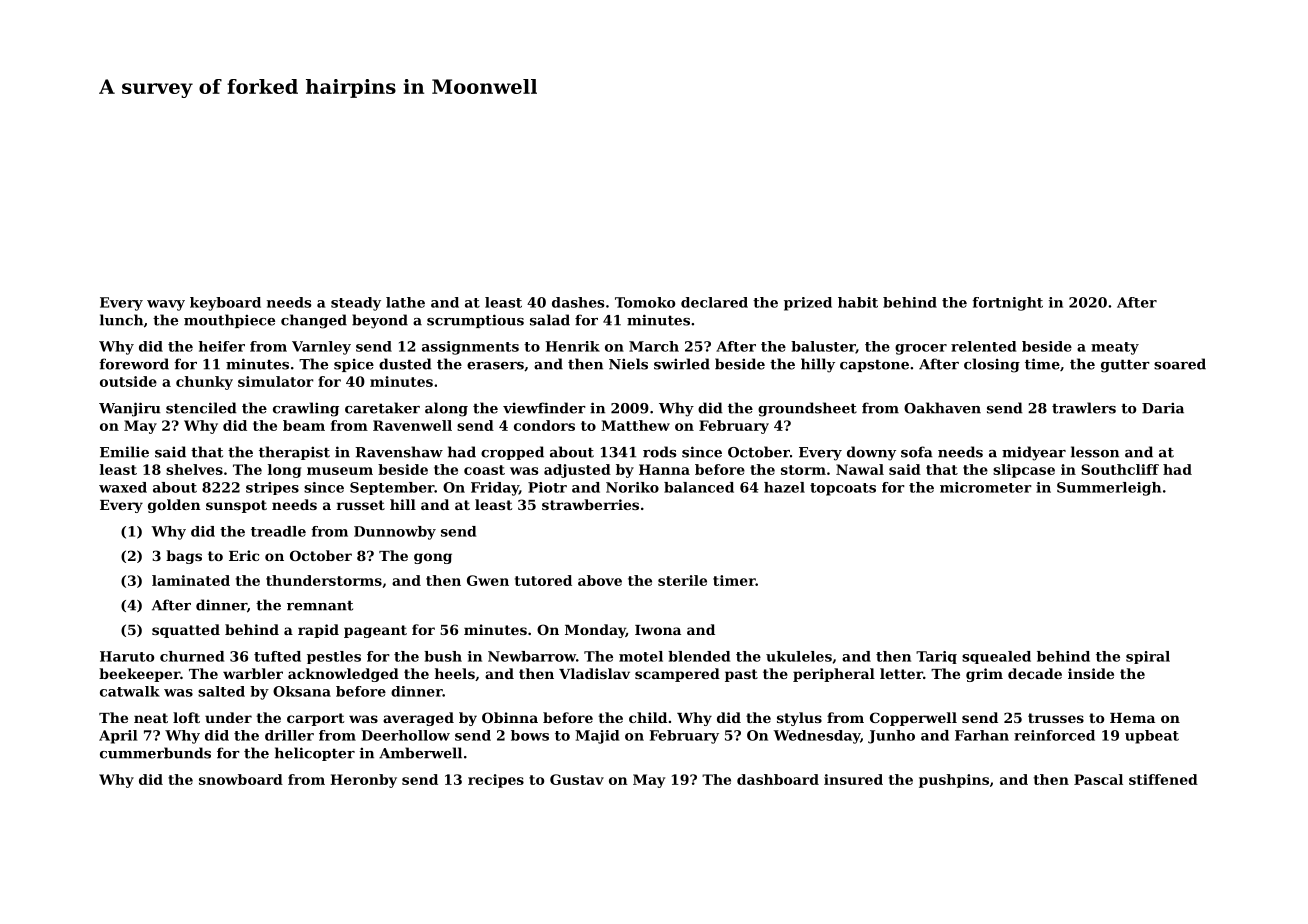 Image resolution: width=1308 pixels, height=924 pixels. What do you see at coordinates (225, 304) in the page?
I see `keyboard` at bounding box center [225, 304].
